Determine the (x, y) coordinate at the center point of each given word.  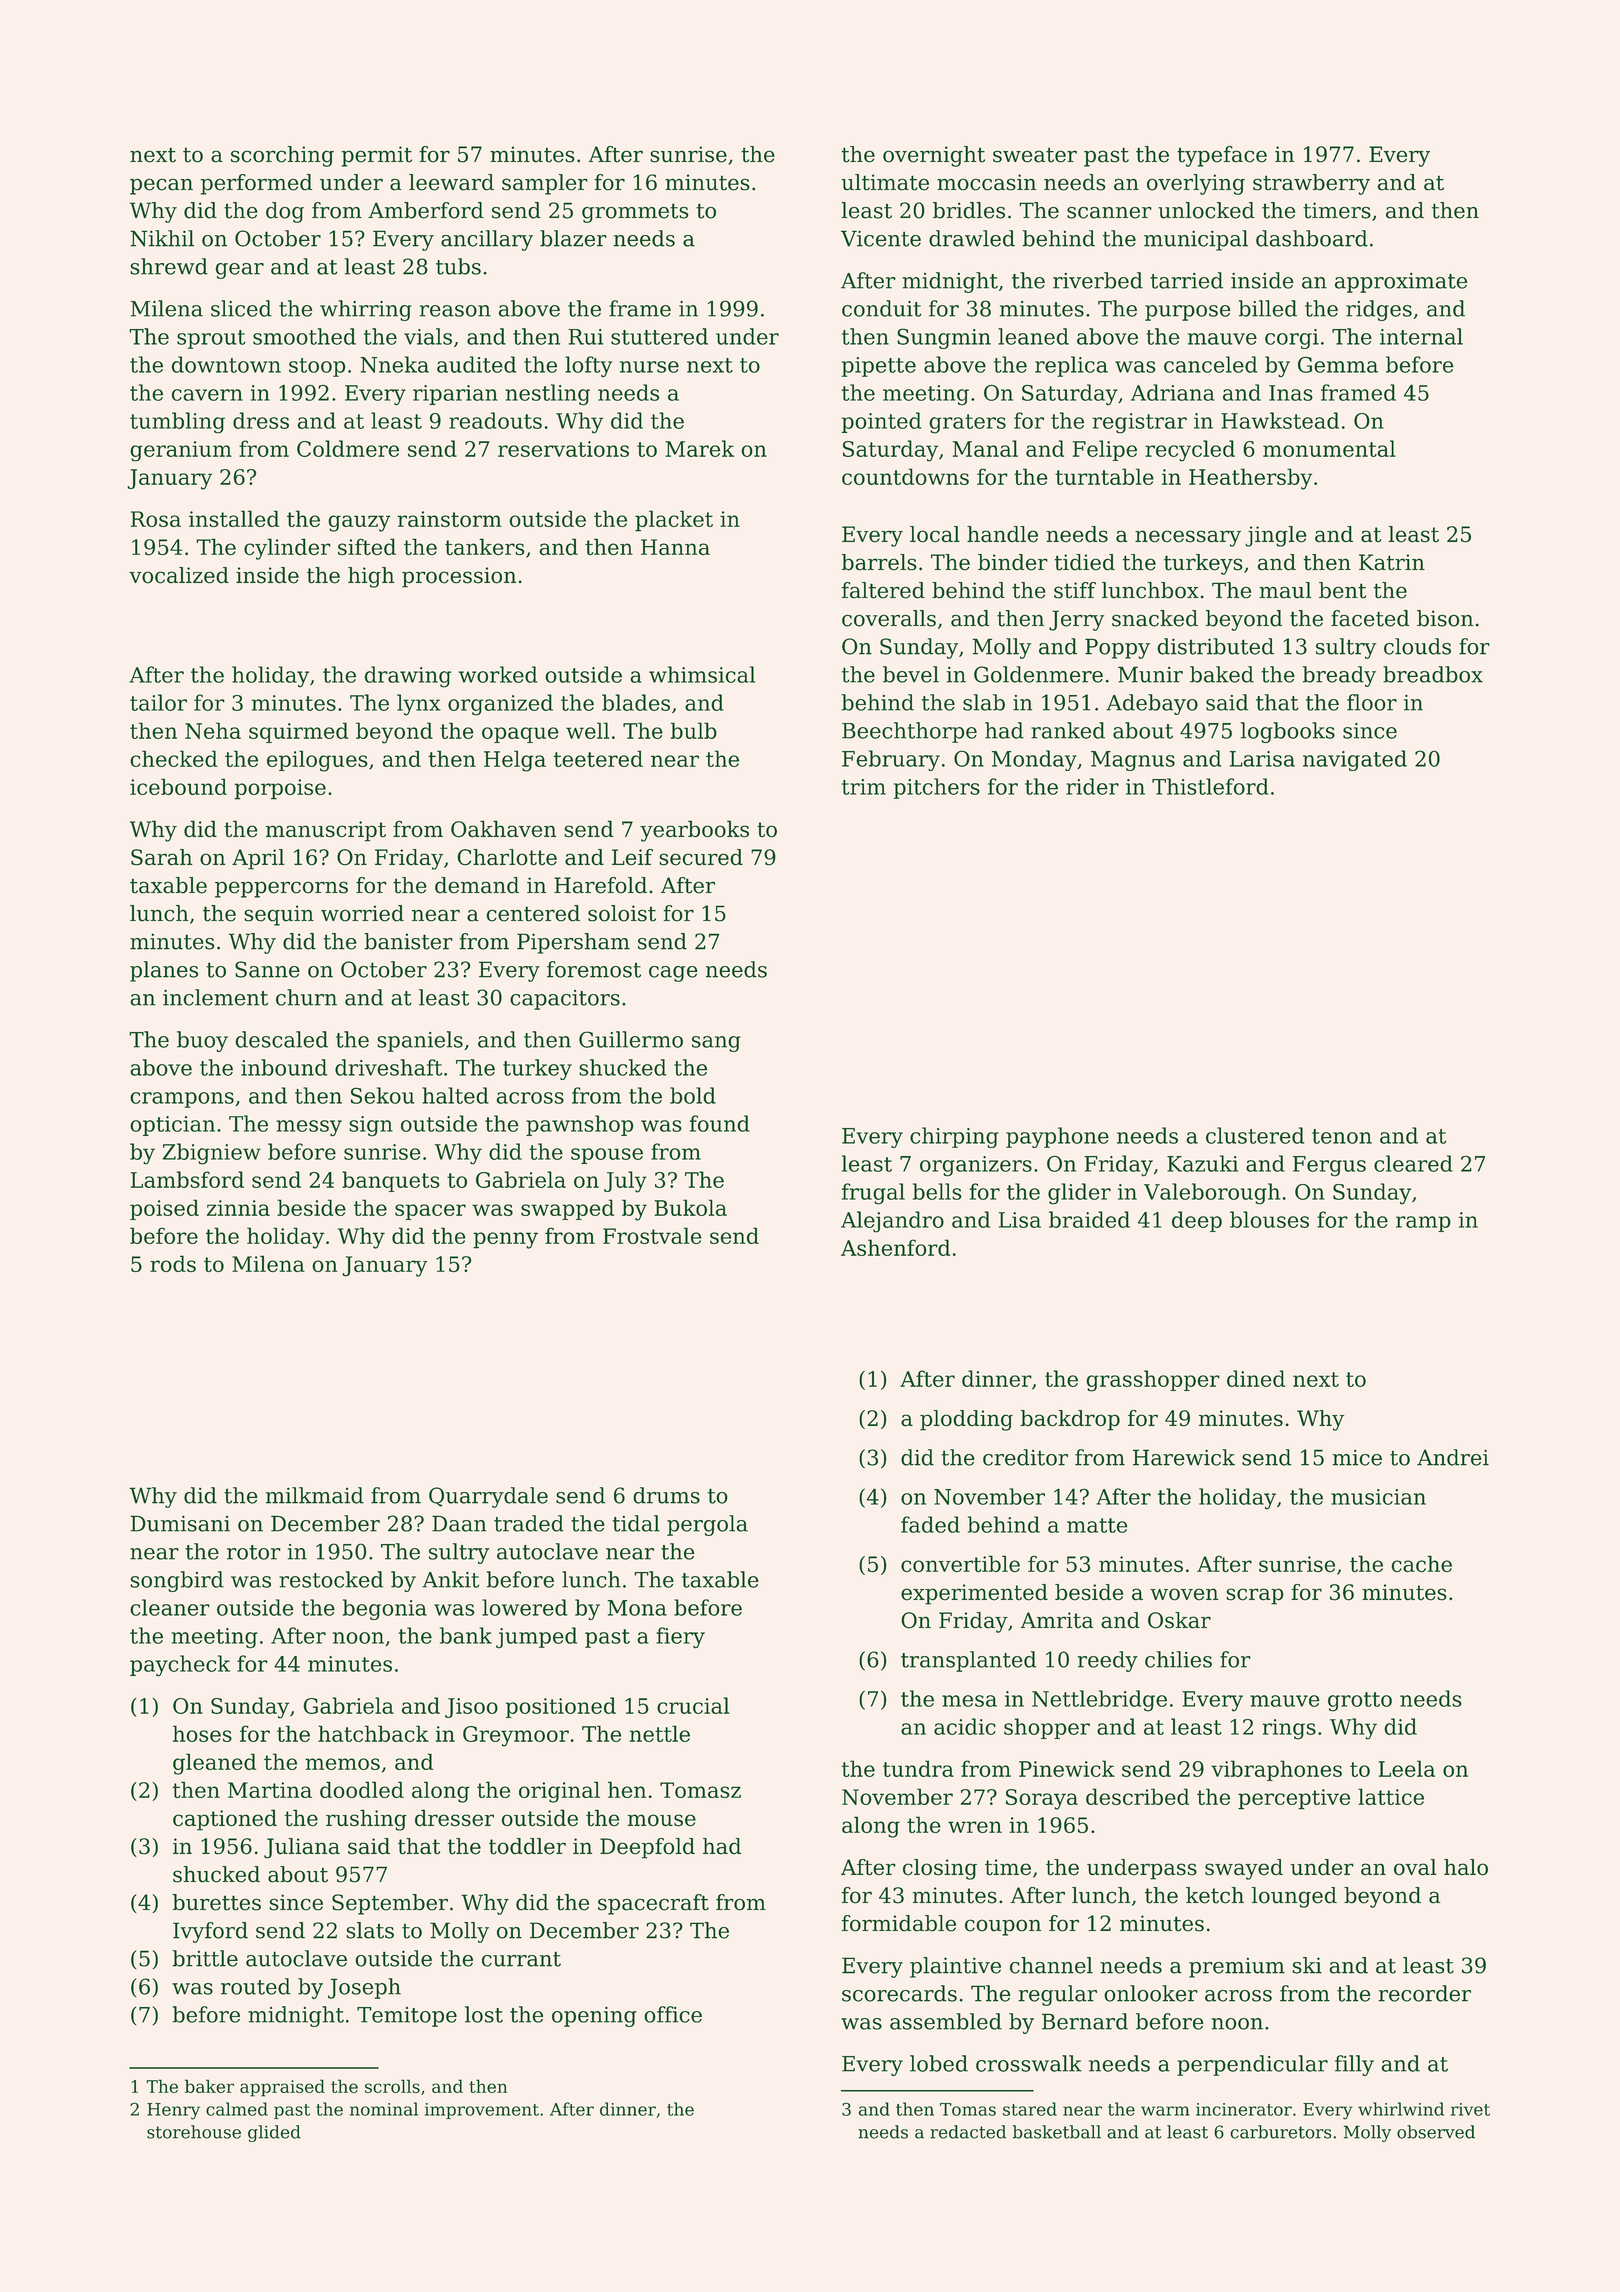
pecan (161, 186)
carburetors (1280, 2132)
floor (1372, 702)
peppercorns (281, 889)
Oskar (1179, 1620)
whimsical (702, 674)
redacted (968, 2132)
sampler (545, 184)
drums (666, 1495)
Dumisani (180, 1523)
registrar (1139, 423)
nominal (384, 2109)
